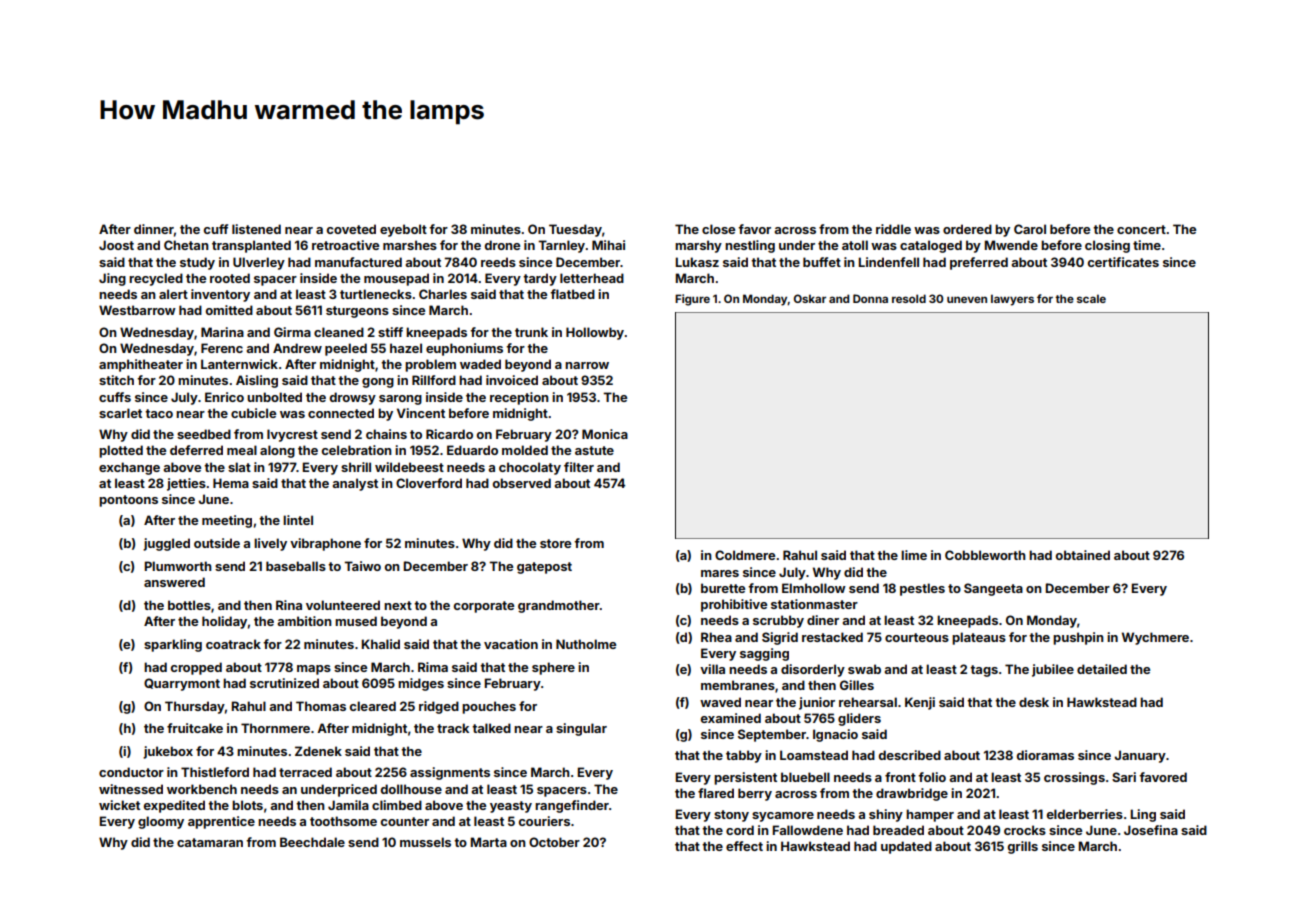 The image size is (1308, 924). What do you see at coordinates (489, 842) in the screenshot?
I see `Marta` at bounding box center [489, 842].
